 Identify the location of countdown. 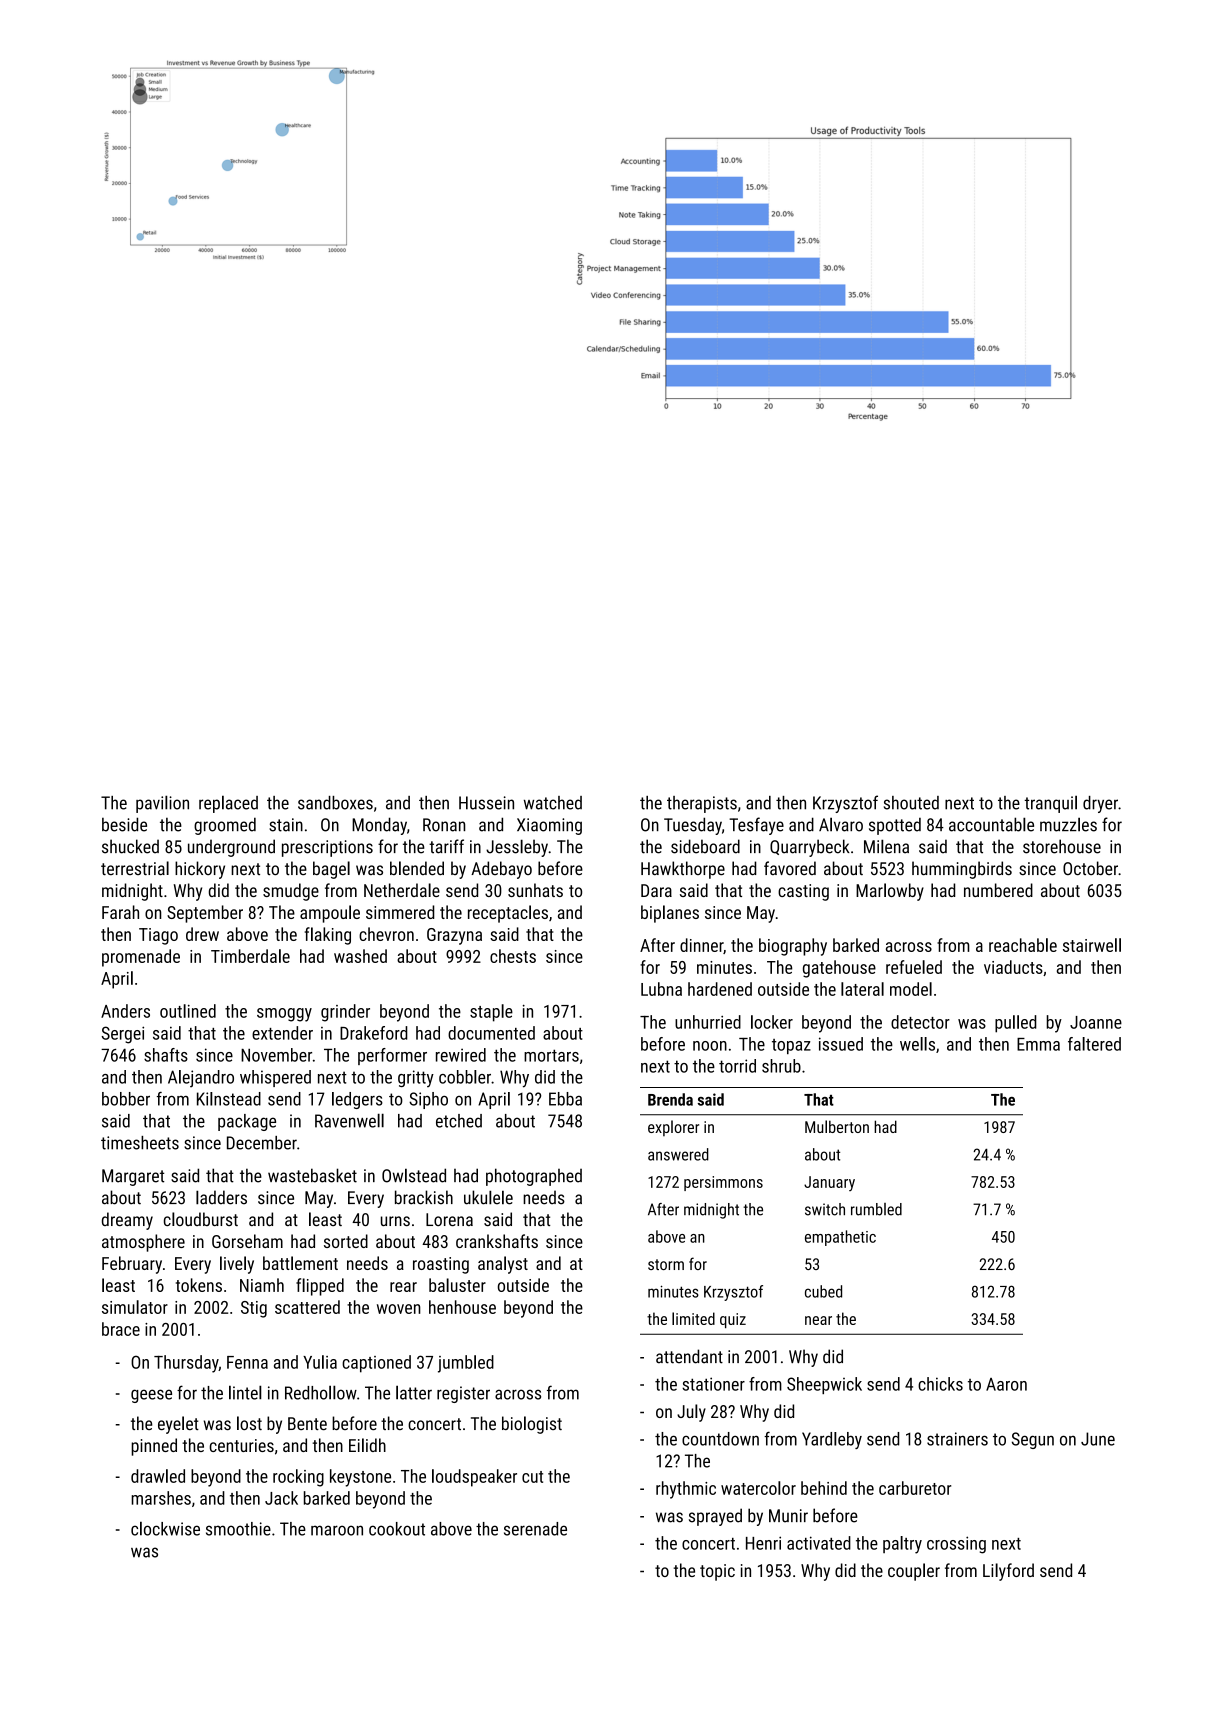
(720, 1439).
